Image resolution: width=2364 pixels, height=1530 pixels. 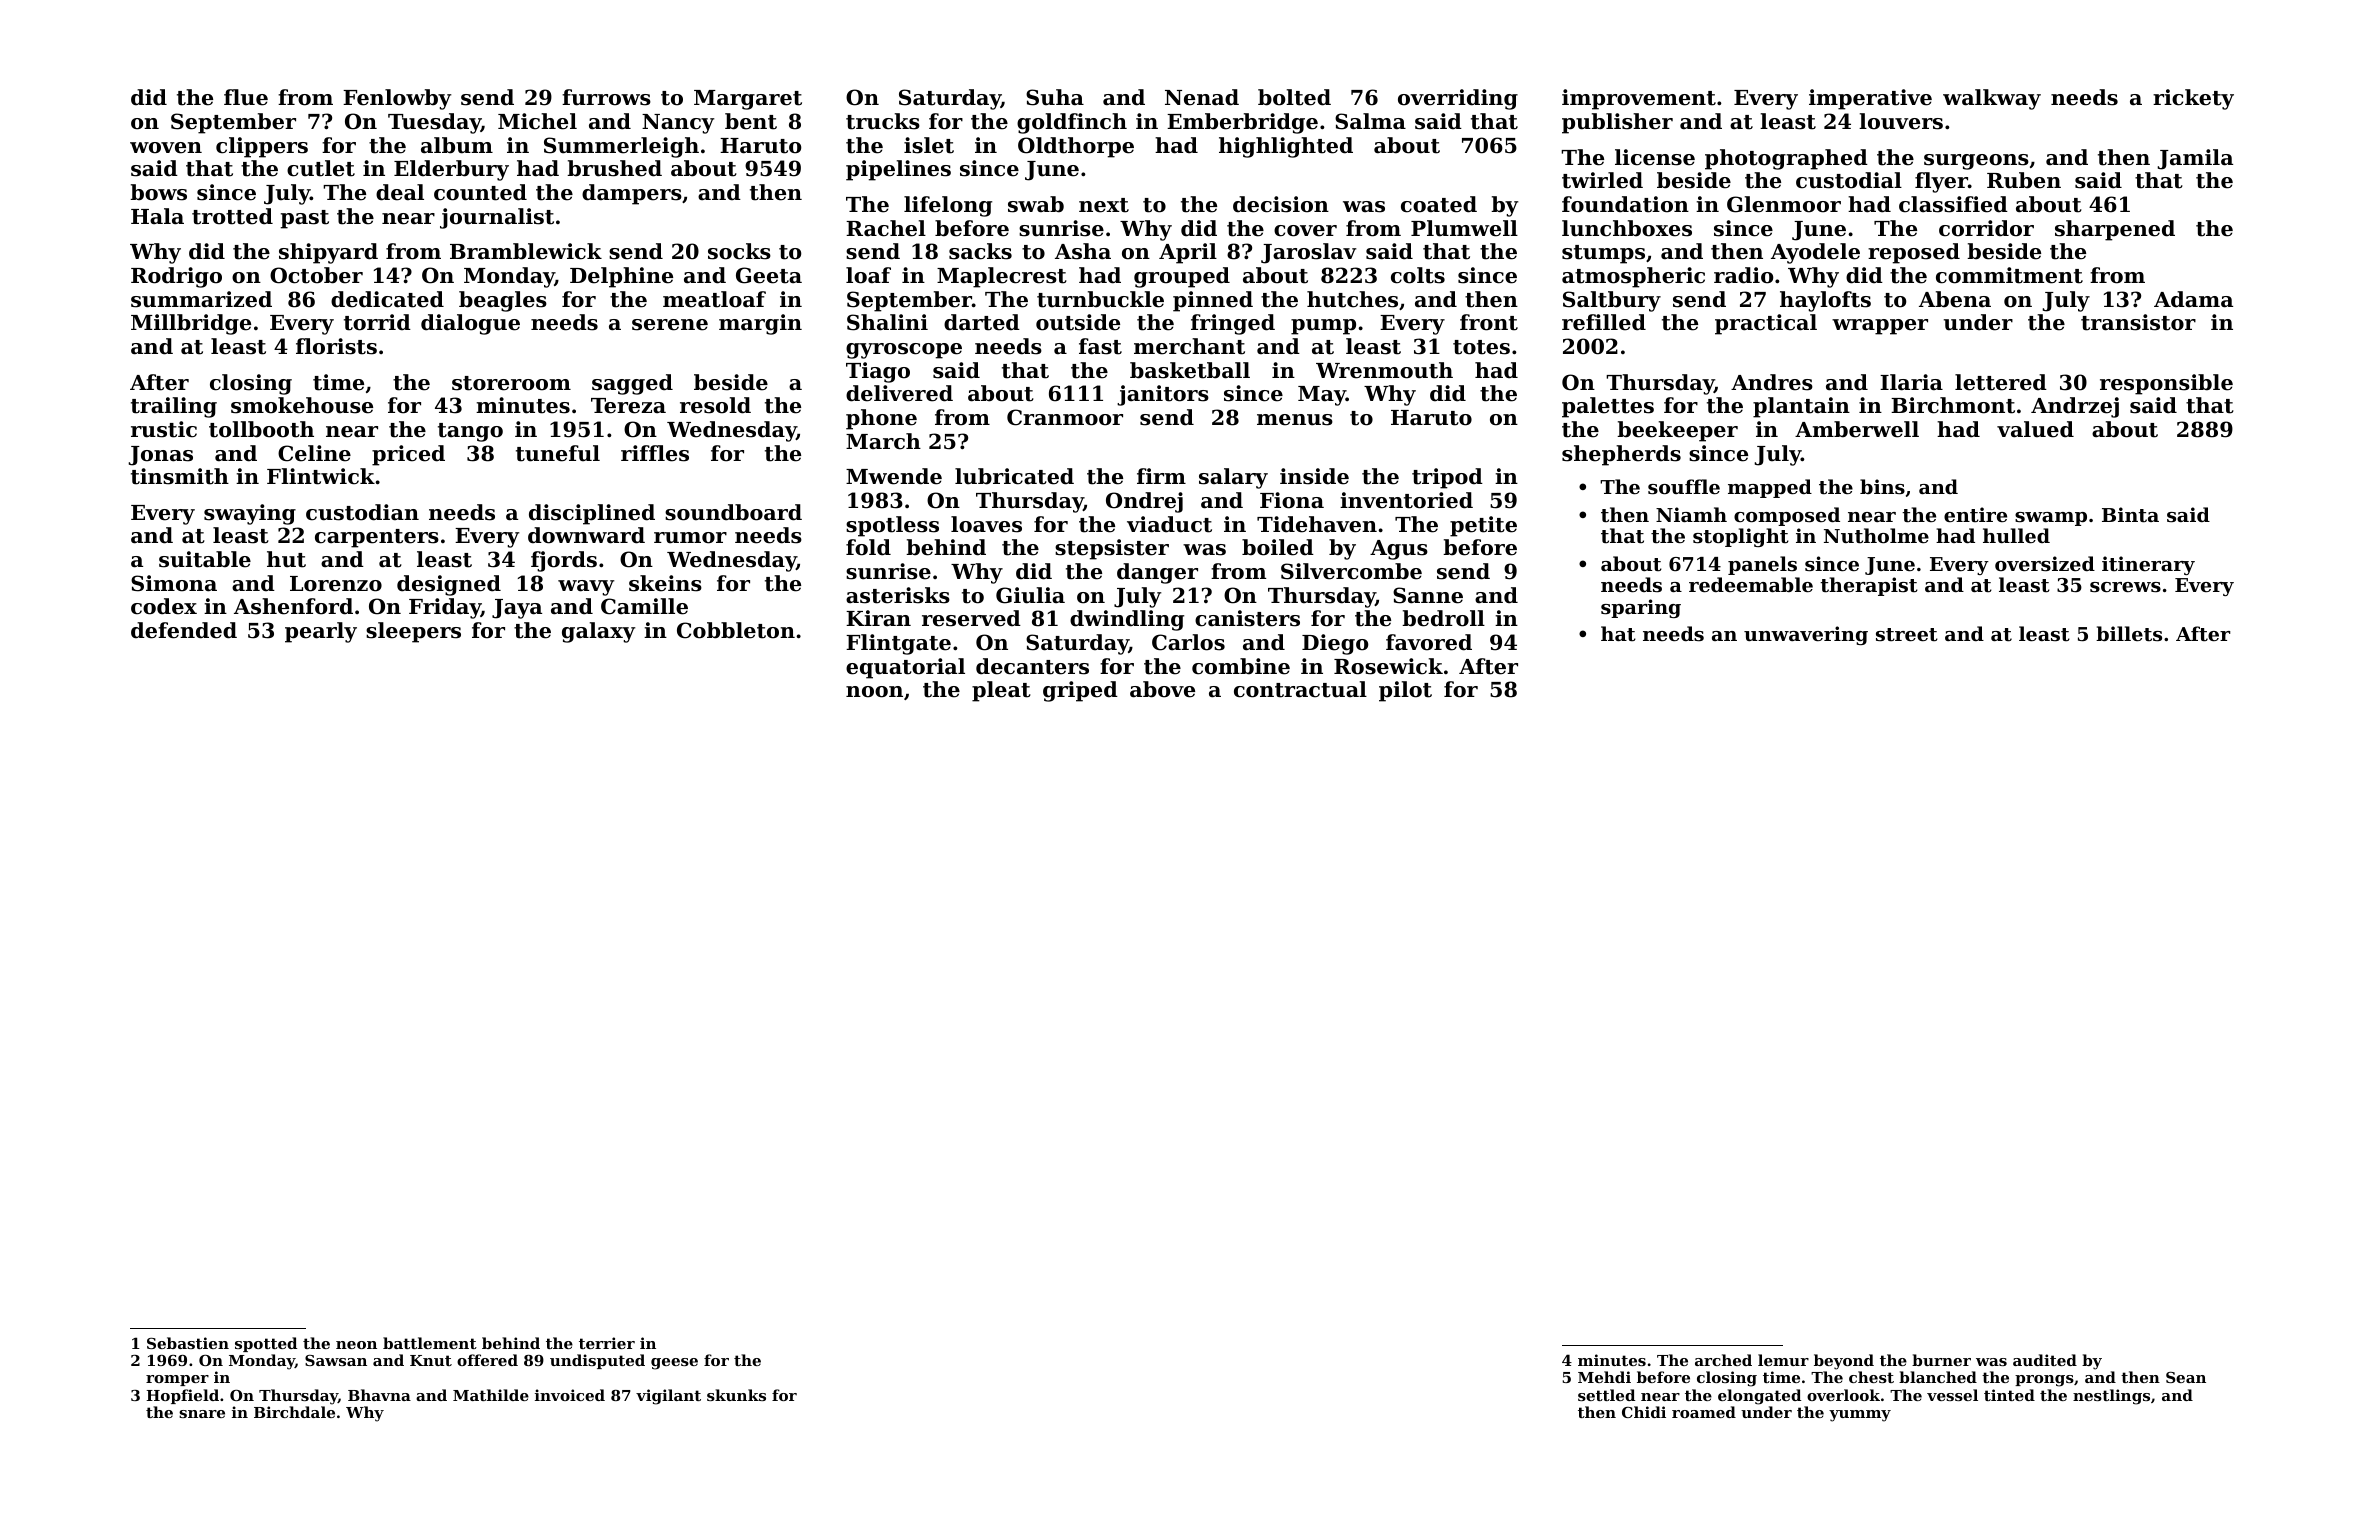 I want to click on yummy, so click(x=1860, y=1416).
